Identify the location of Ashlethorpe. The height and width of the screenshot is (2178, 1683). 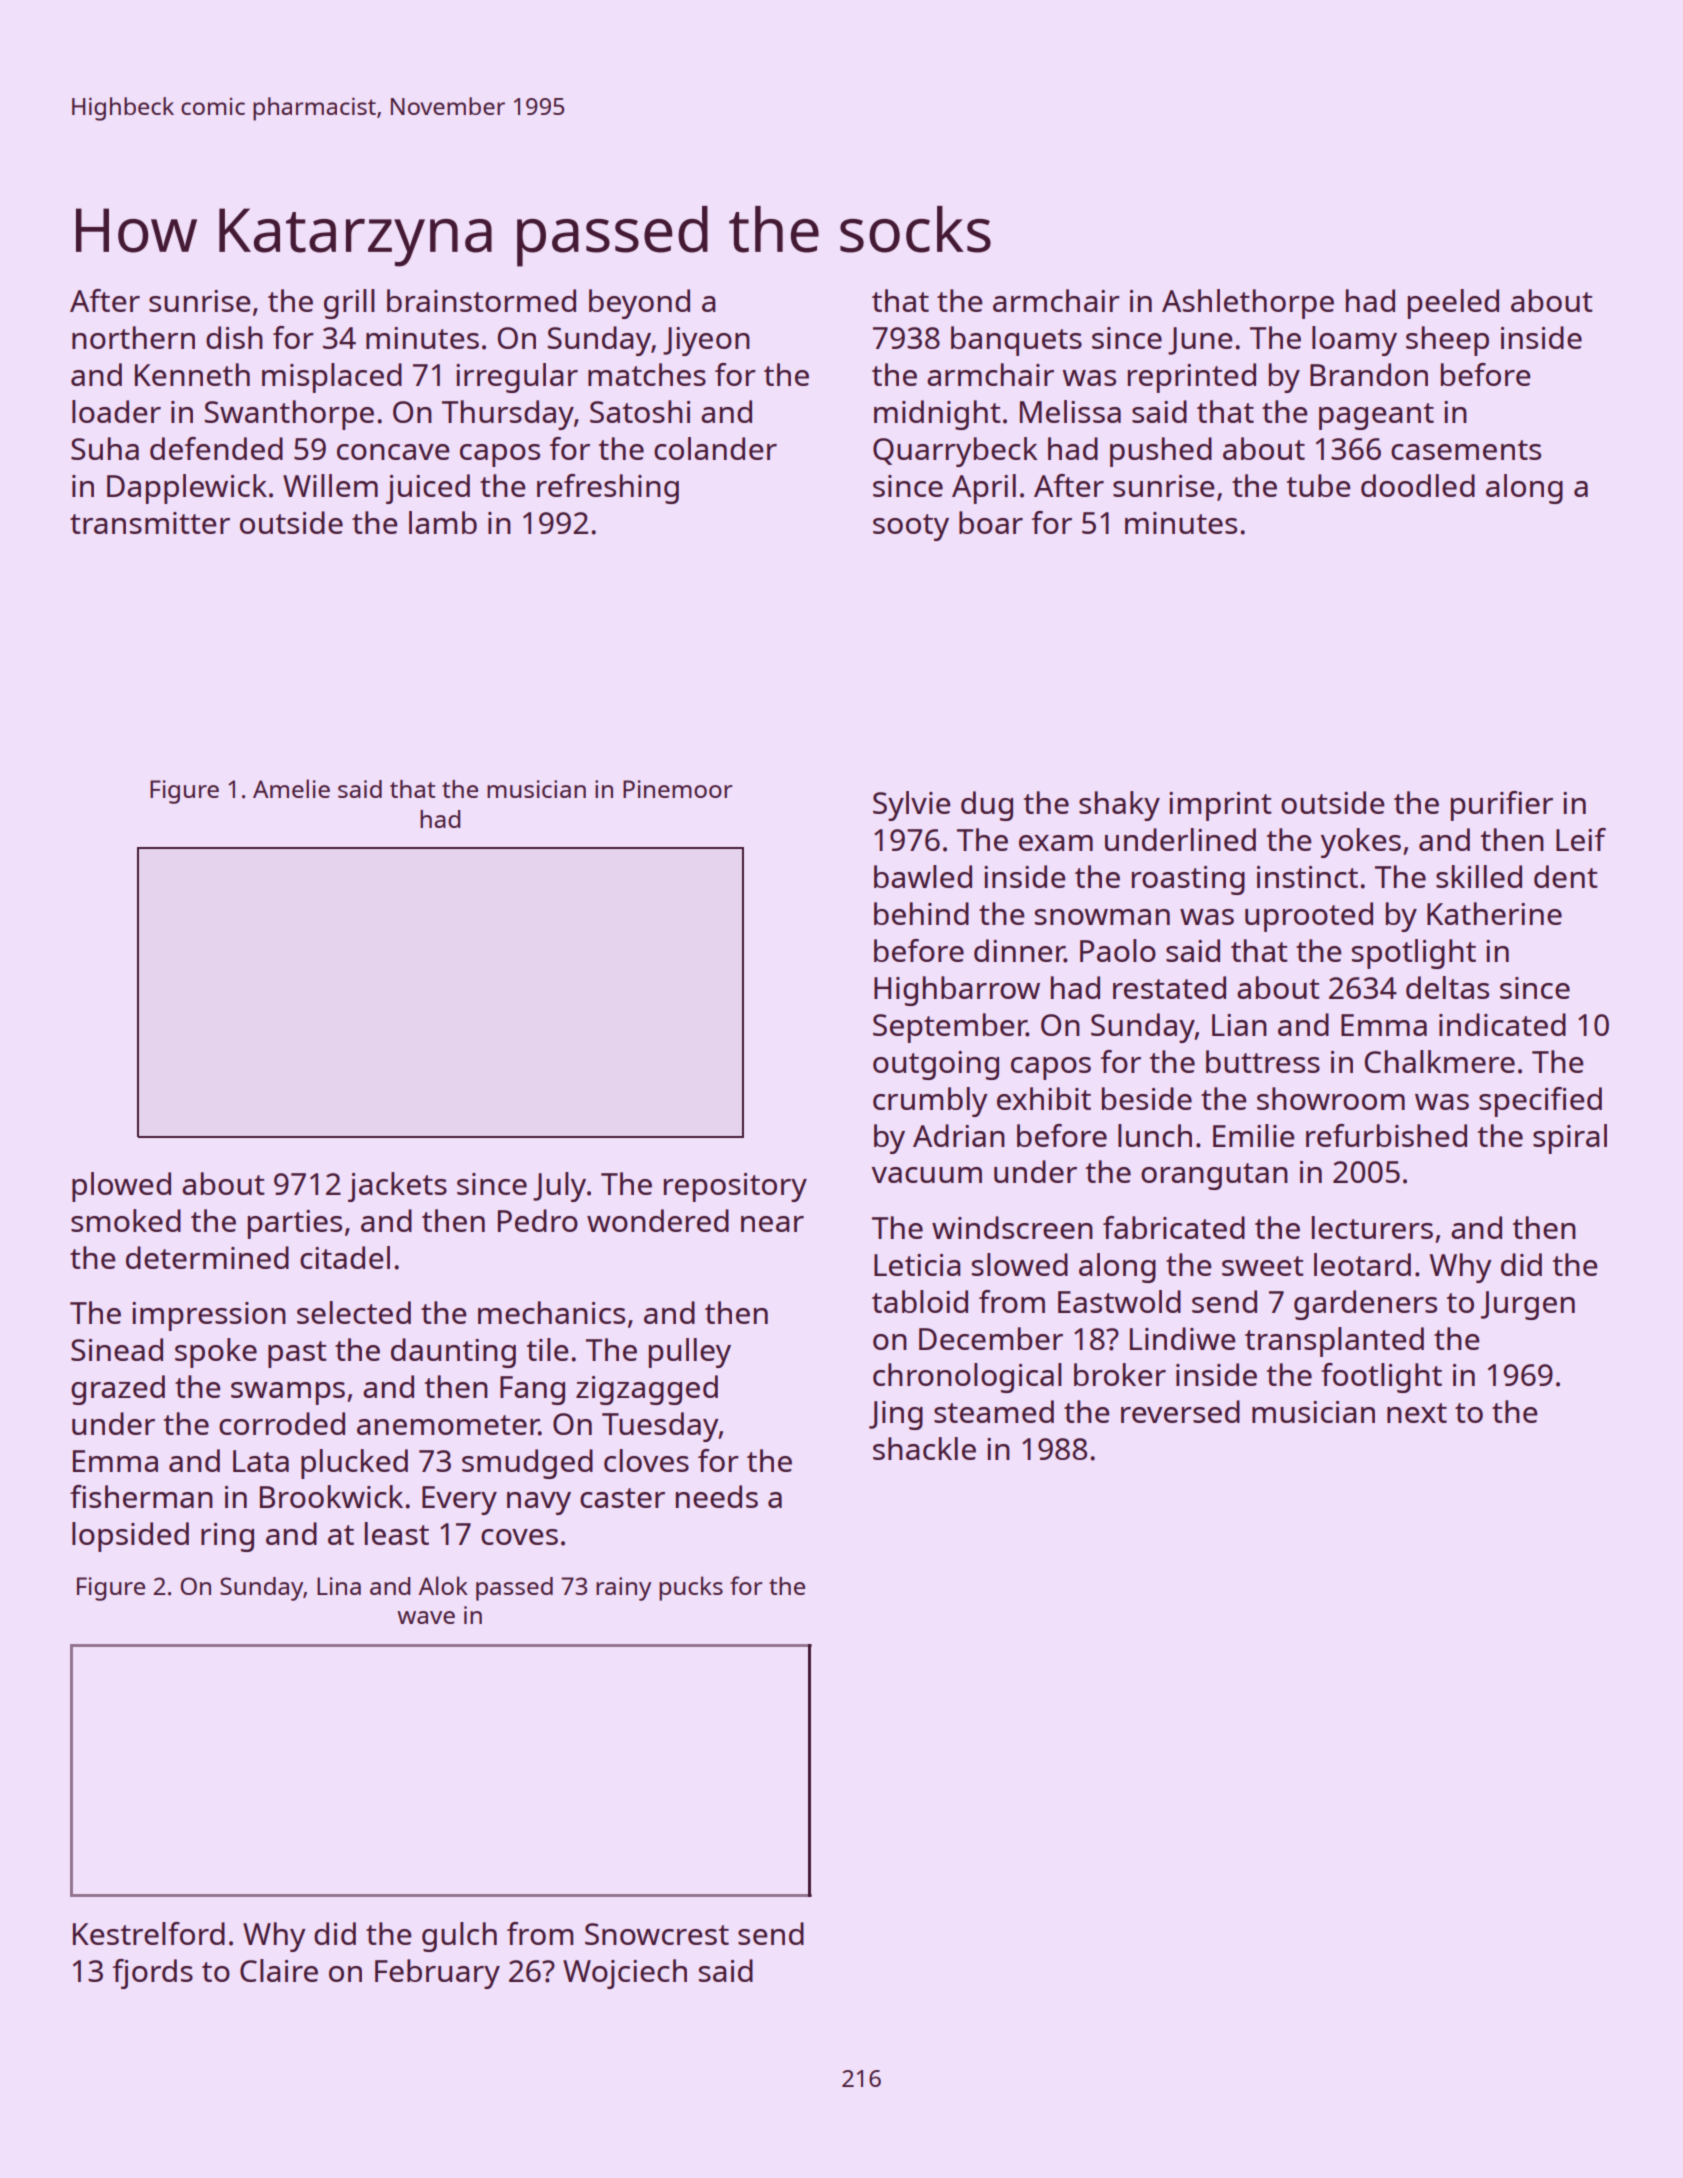
(1248, 304).
